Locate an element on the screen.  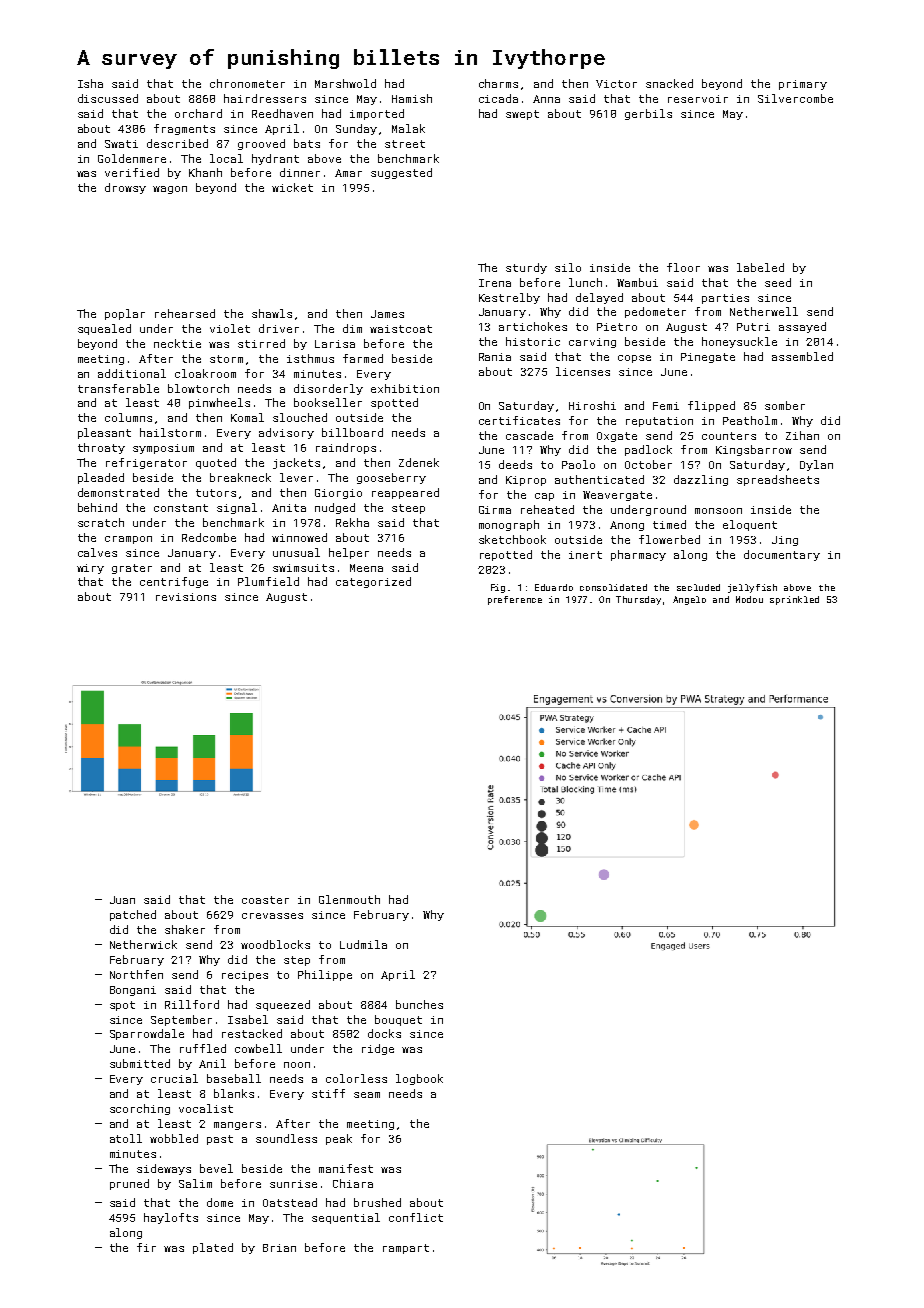
crampon is located at coordinates (128, 540).
